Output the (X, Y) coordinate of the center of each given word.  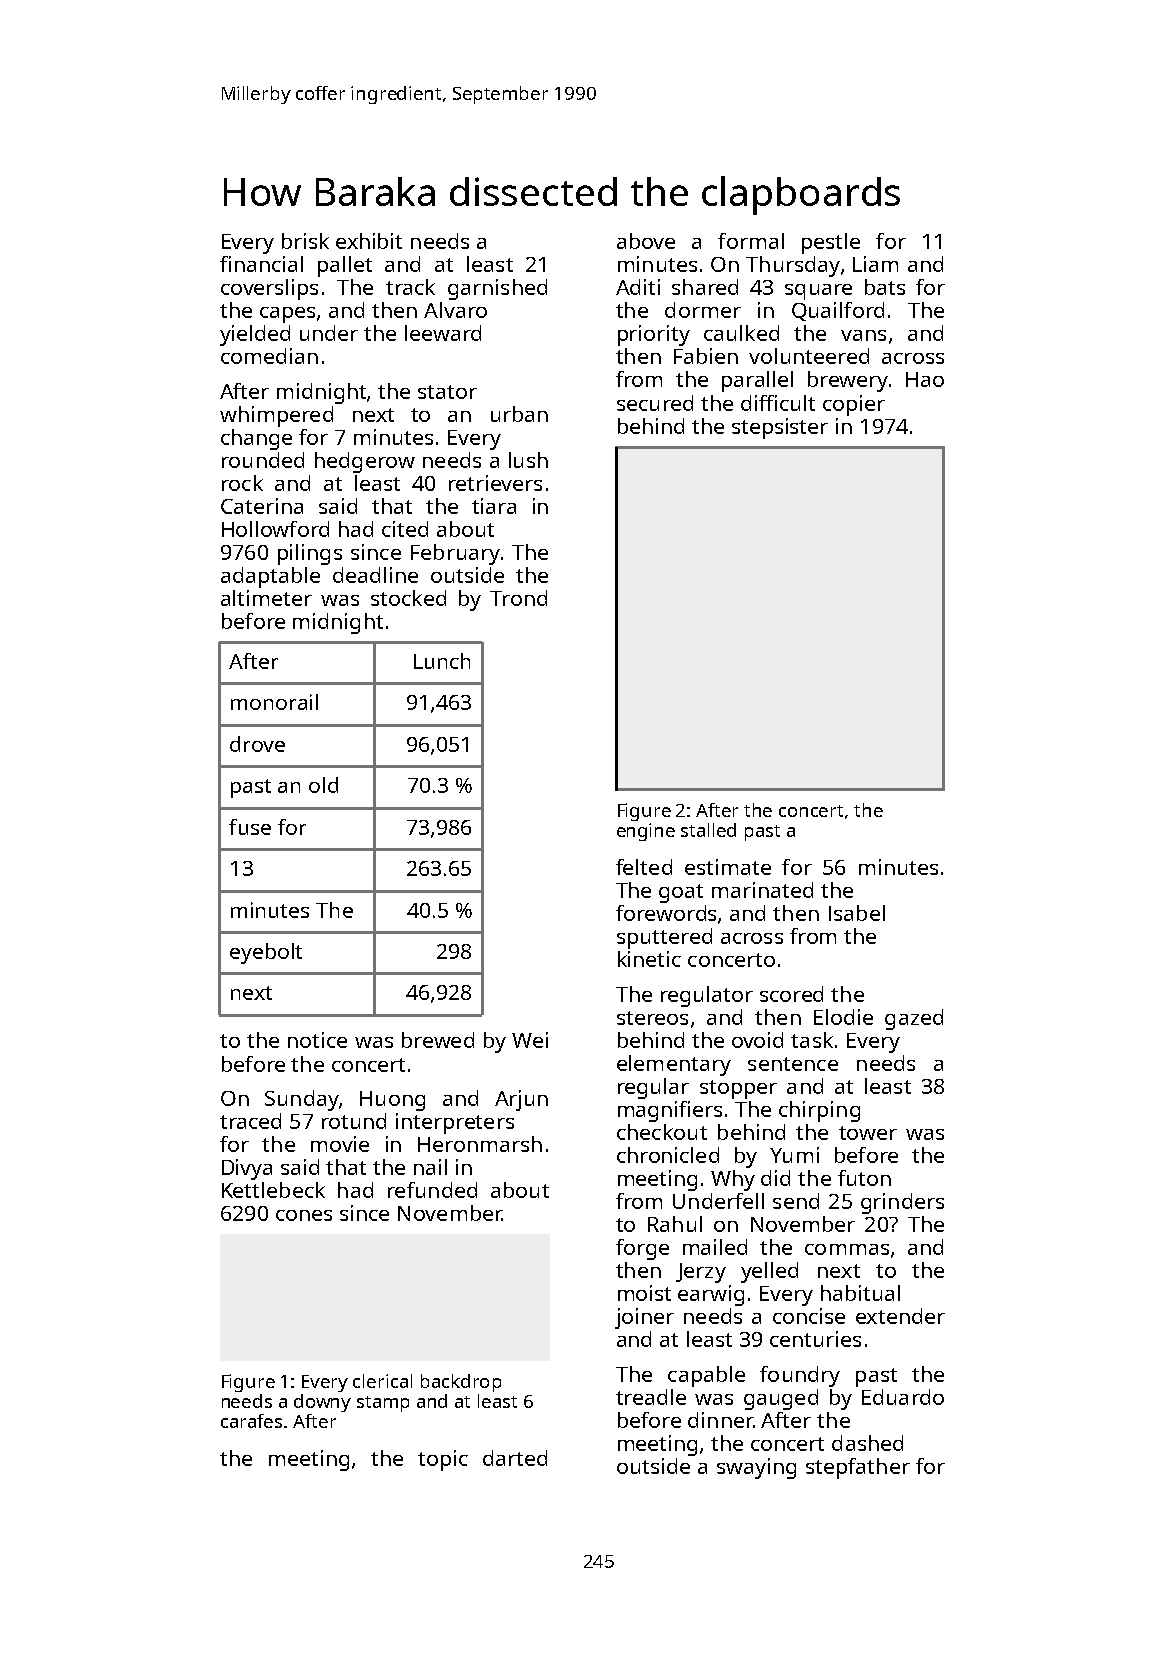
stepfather (858, 1468)
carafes (251, 1421)
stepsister (780, 428)
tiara (494, 506)
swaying (756, 1468)
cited (405, 529)
